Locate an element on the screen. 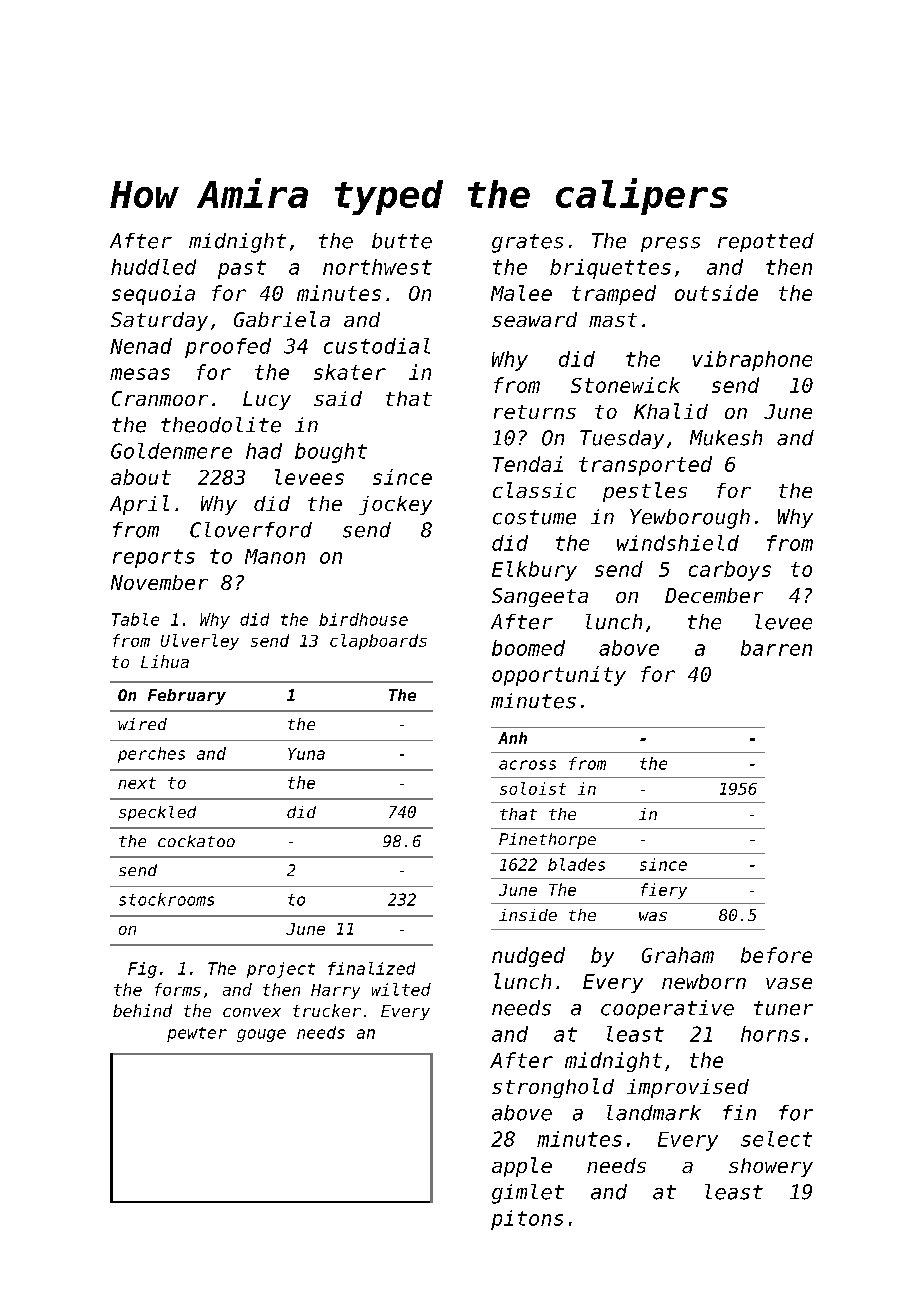 The width and height of the screenshot is (924, 1311). carboys is located at coordinates (730, 571).
